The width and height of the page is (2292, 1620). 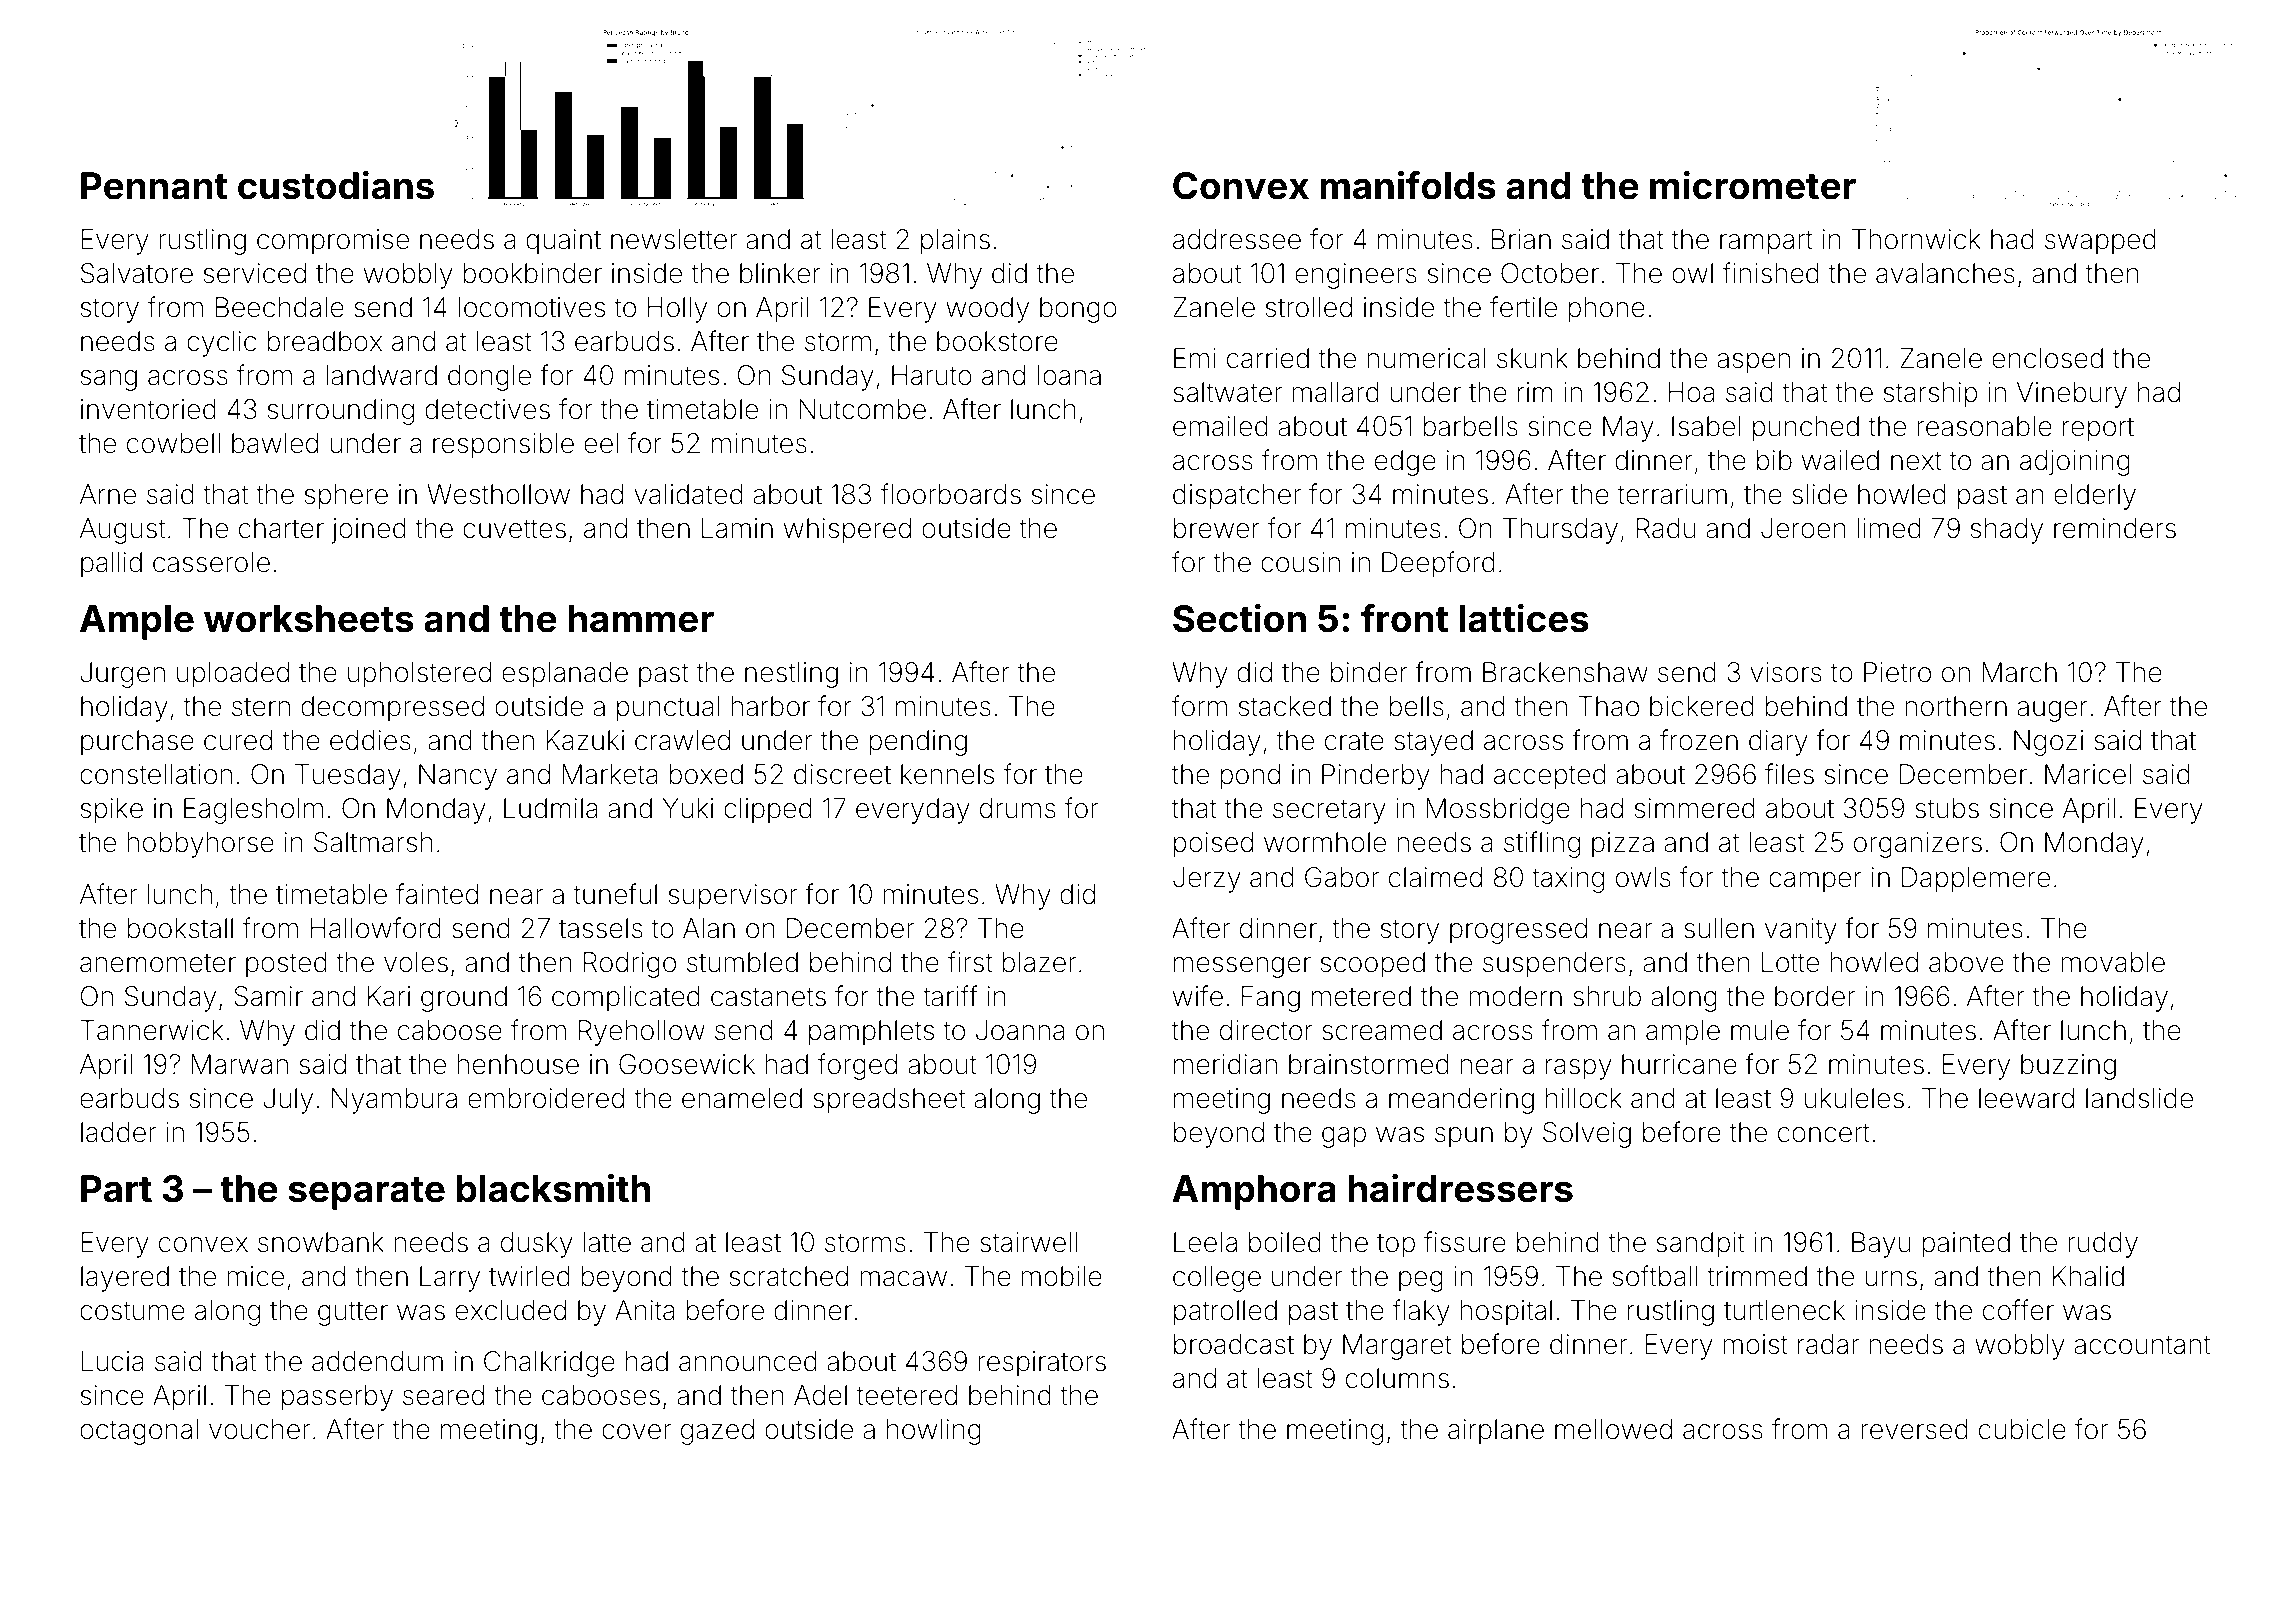 I want to click on Pennant, so click(x=154, y=186).
